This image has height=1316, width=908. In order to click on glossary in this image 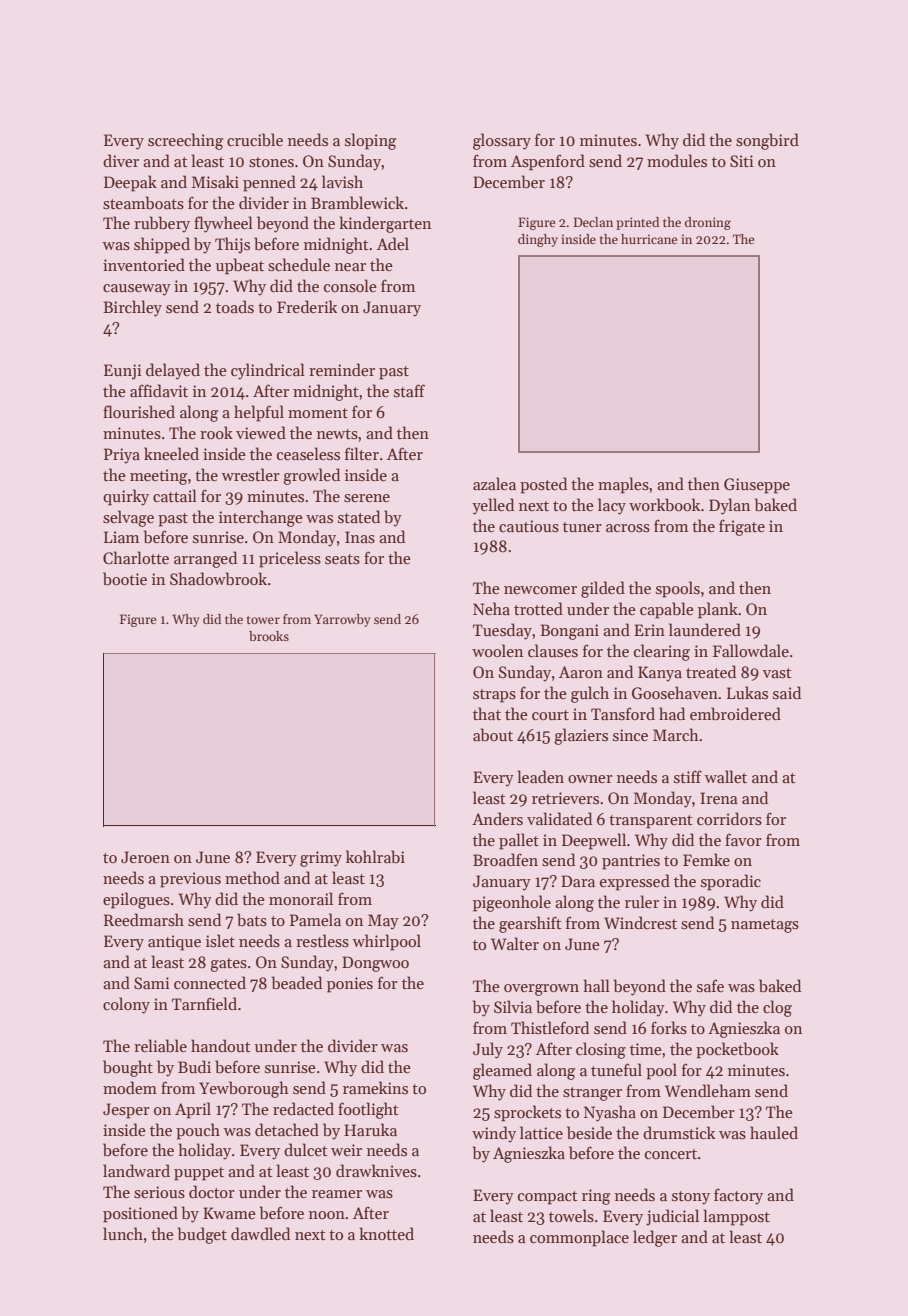, I will do `click(502, 141)`.
